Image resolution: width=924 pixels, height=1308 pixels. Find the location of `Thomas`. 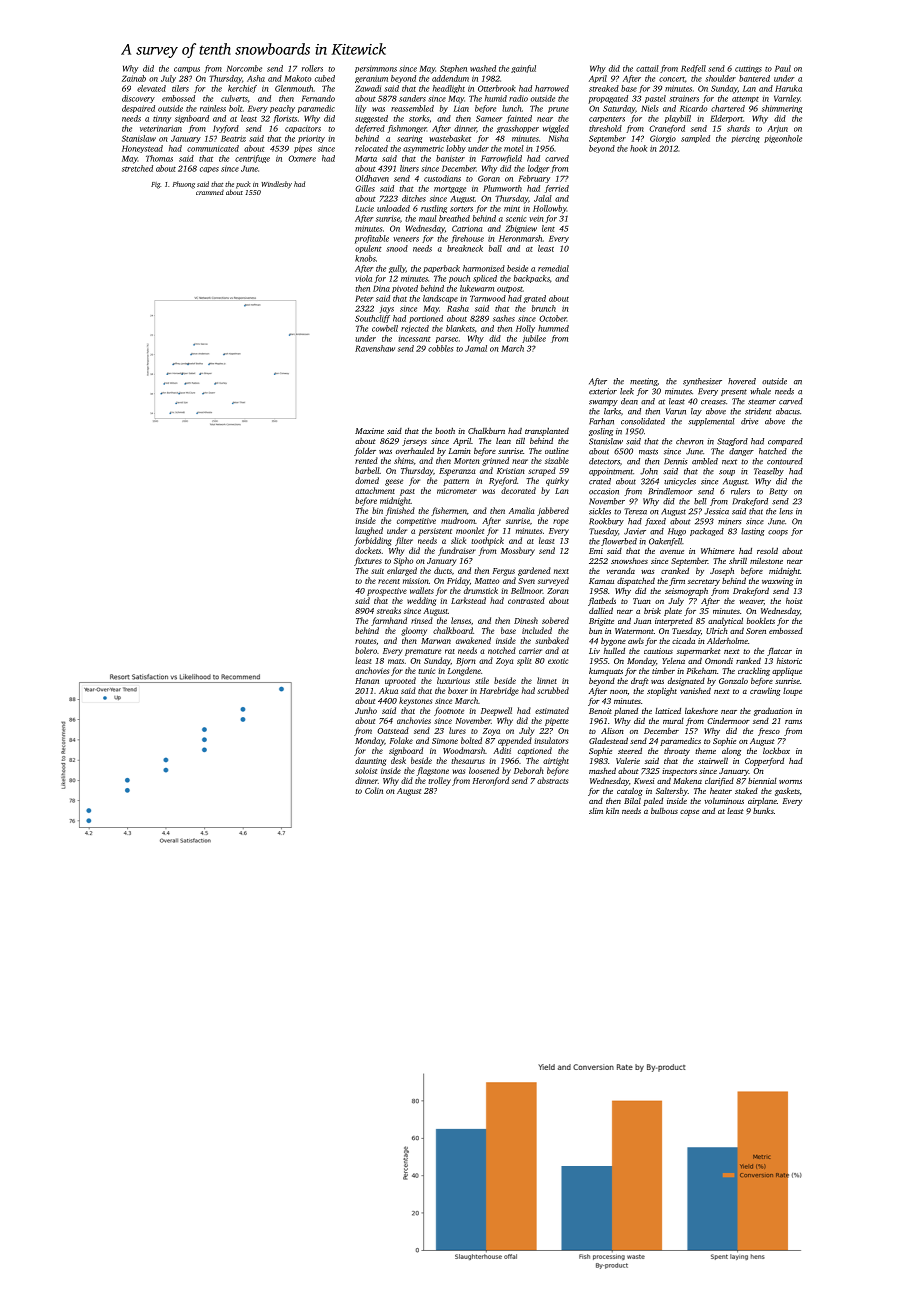

Thomas is located at coordinates (159, 158).
